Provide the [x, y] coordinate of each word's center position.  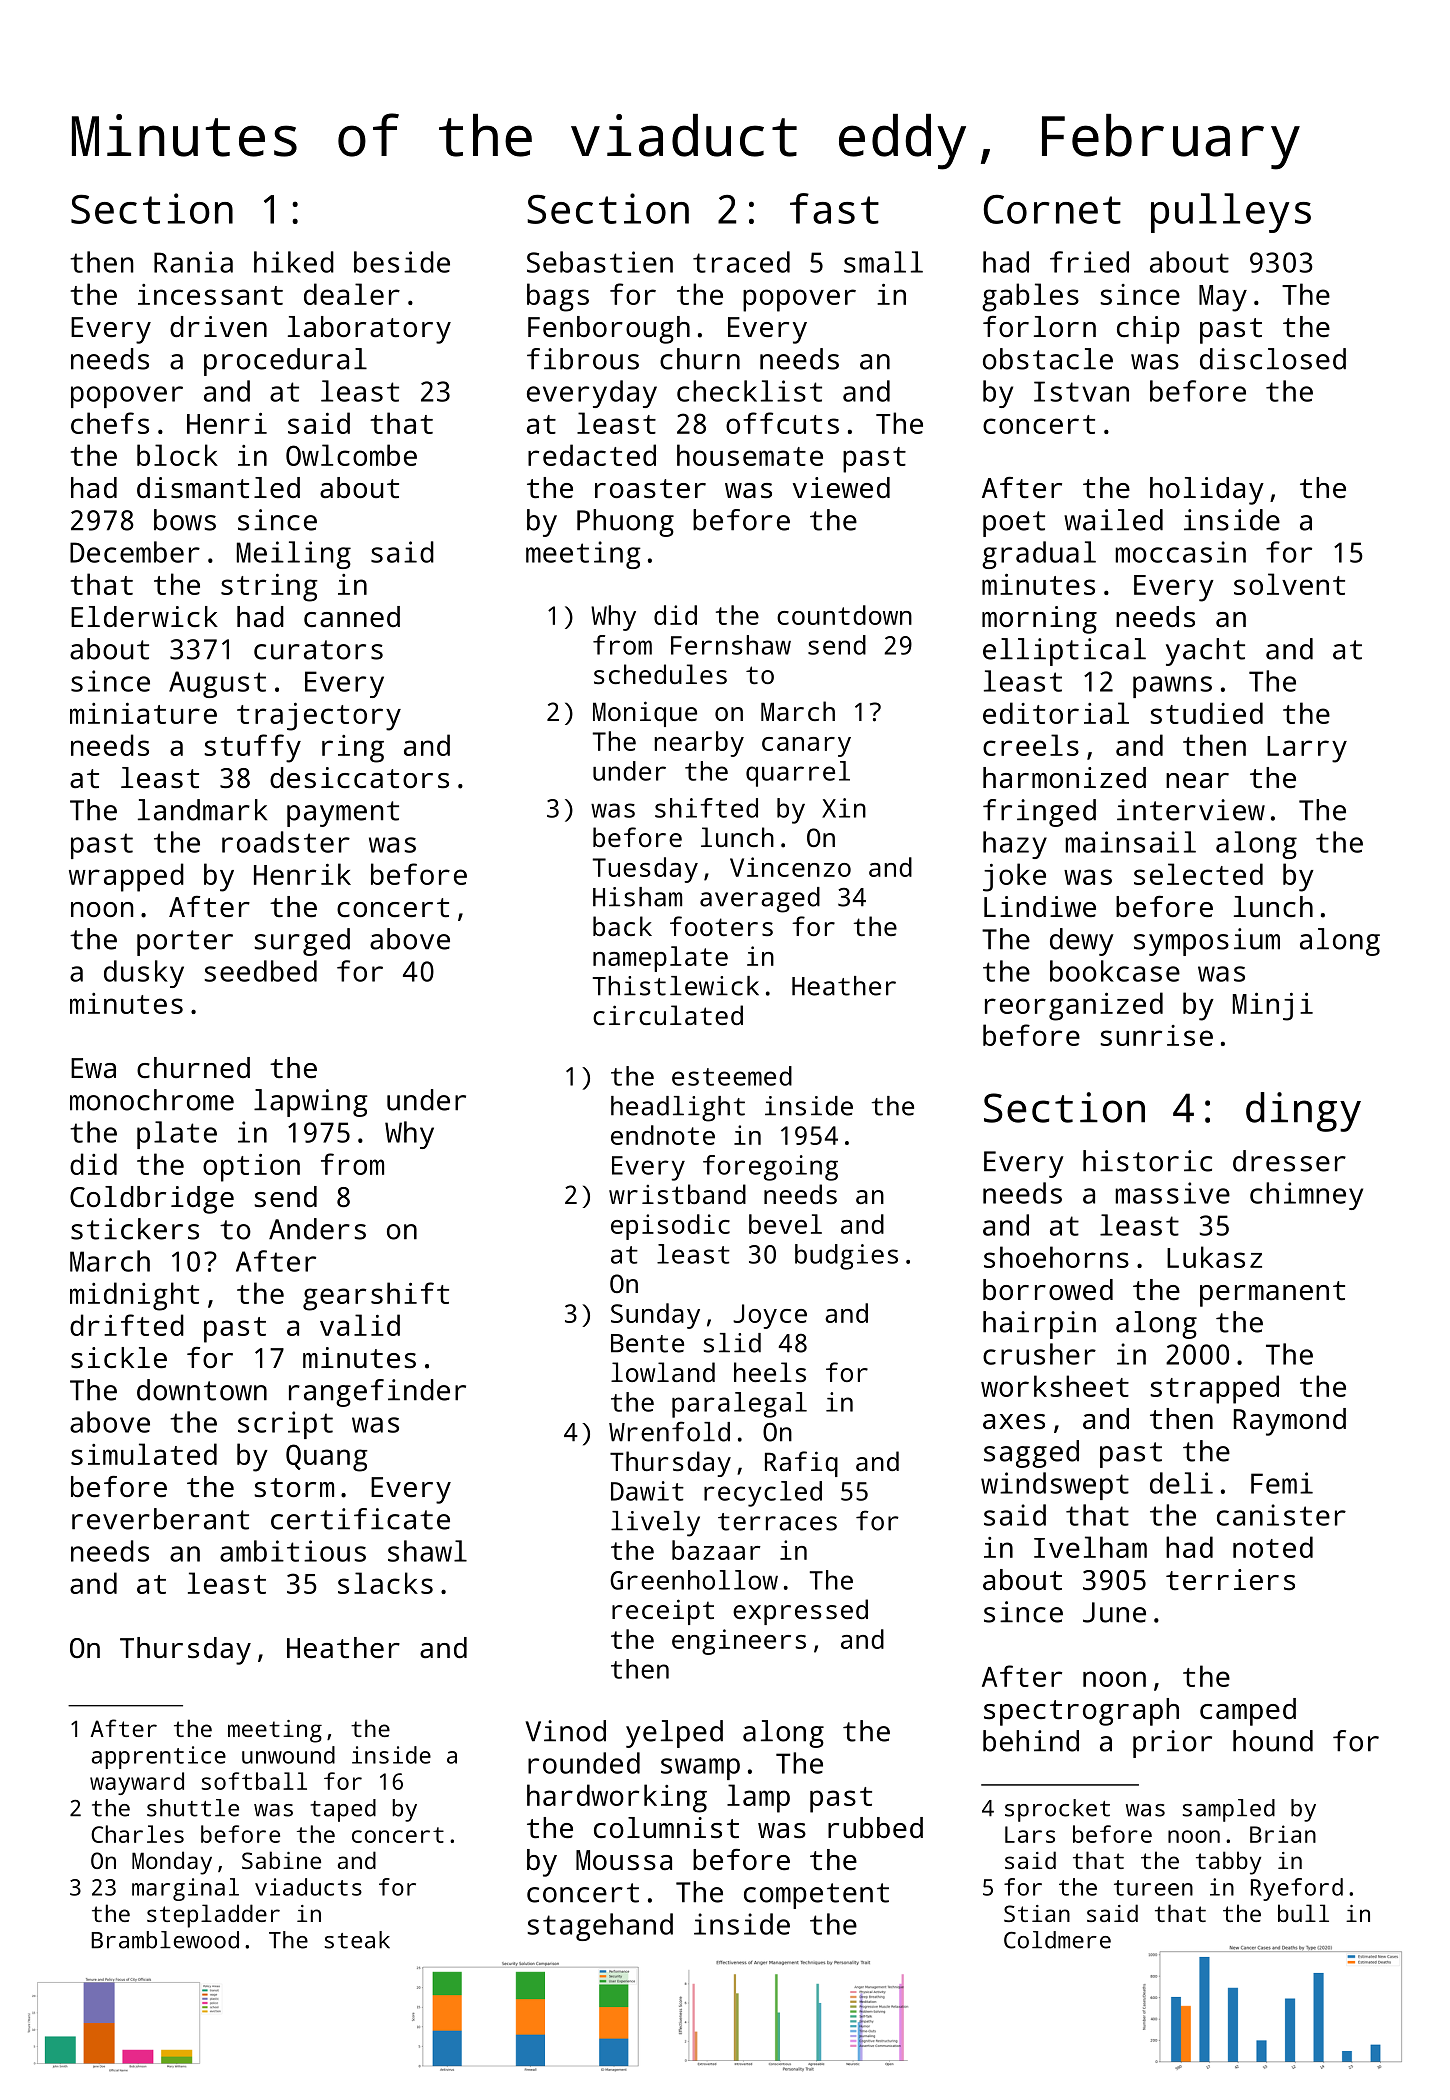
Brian [1283, 1834]
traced [741, 262]
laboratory [369, 330]
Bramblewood [165, 1940]
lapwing [311, 1103]
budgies [846, 1257]
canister [1281, 1515]
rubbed [875, 1827]
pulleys [1231, 213]
